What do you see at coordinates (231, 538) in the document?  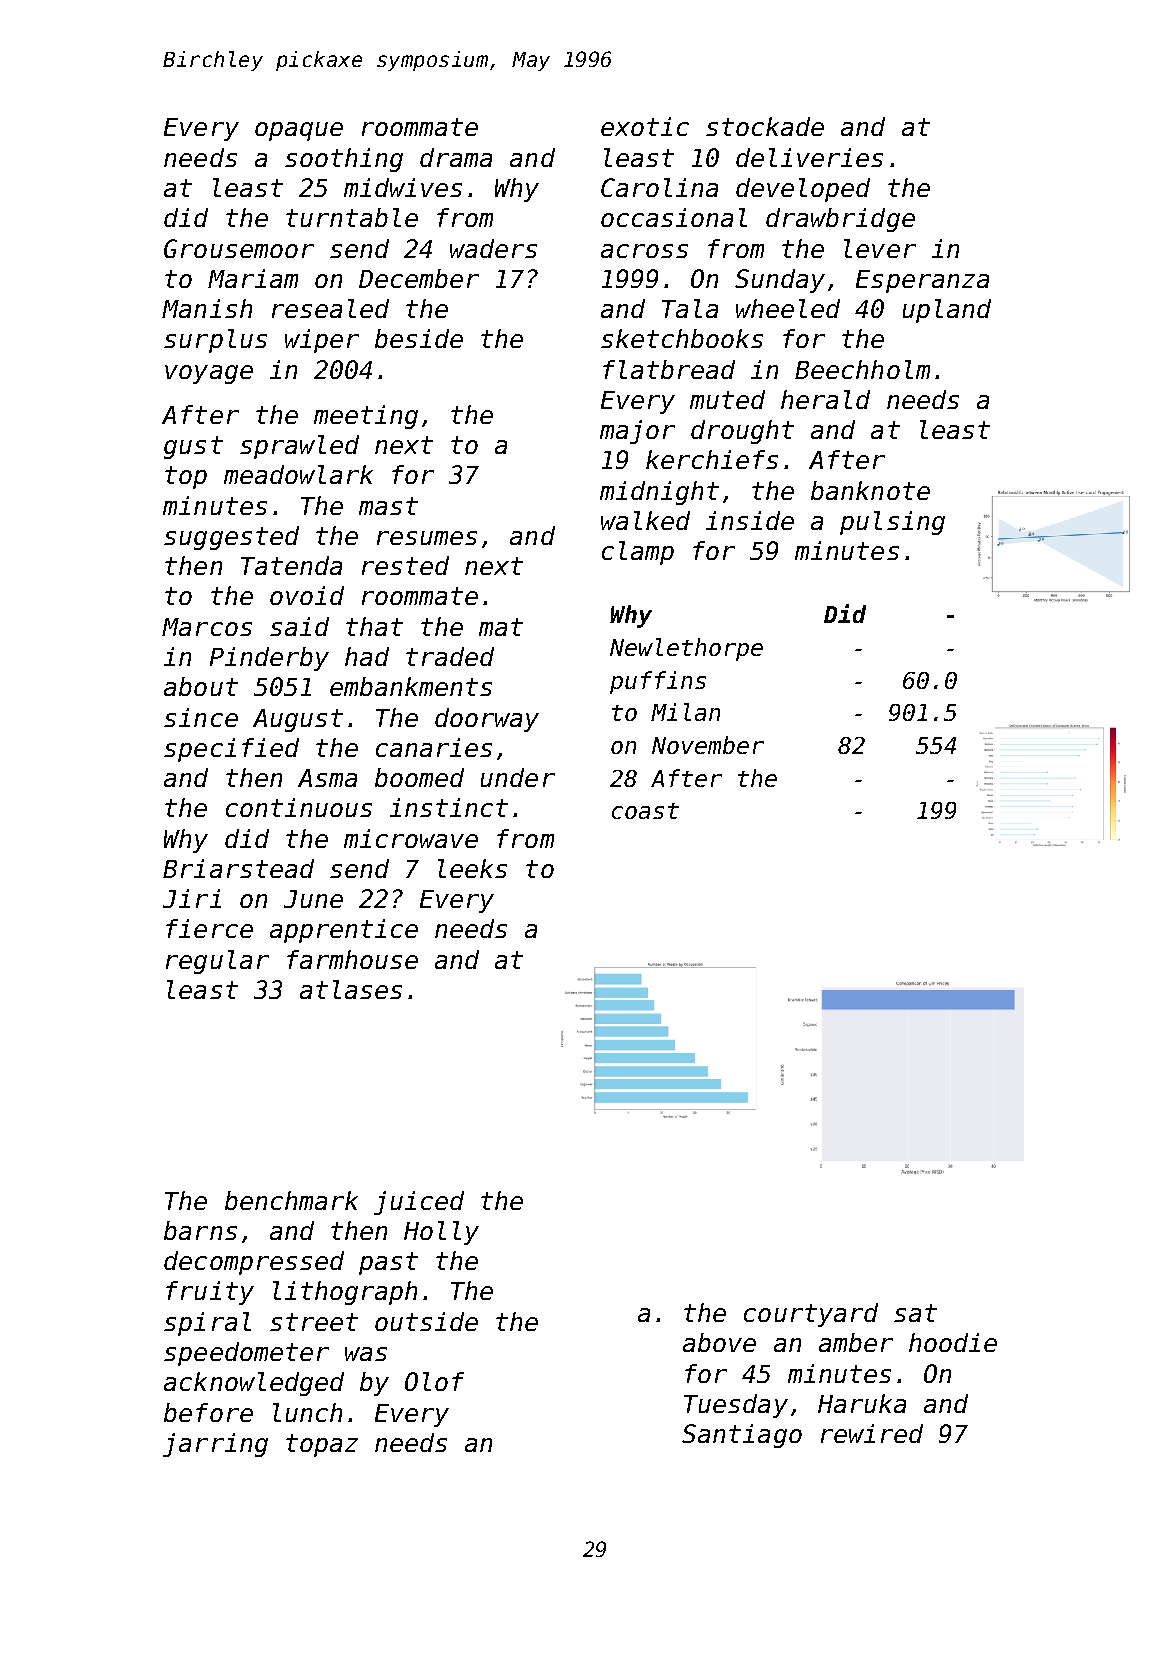 I see `suggested` at bounding box center [231, 538].
